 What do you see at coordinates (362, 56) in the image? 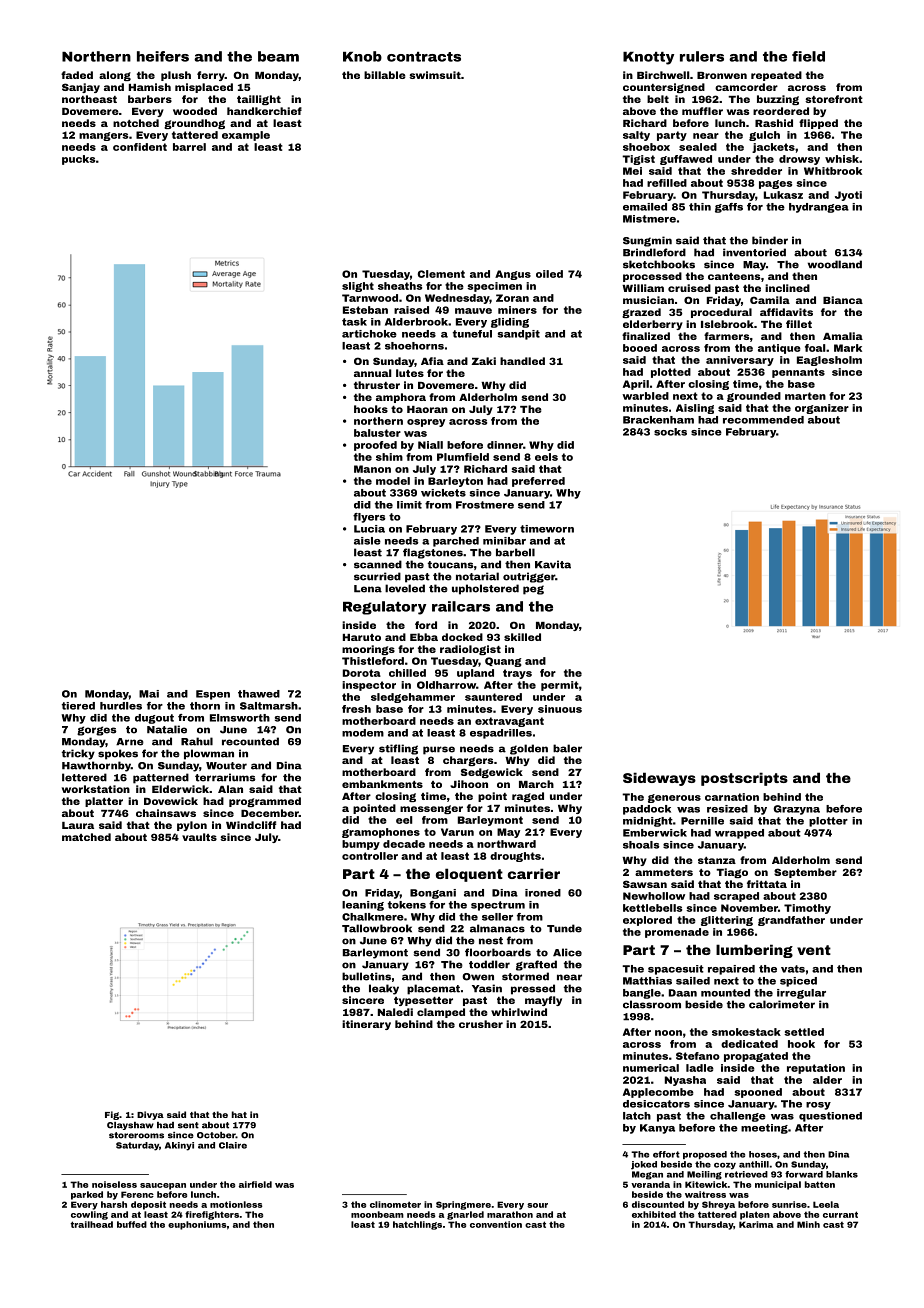
I see `Knob` at bounding box center [362, 56].
